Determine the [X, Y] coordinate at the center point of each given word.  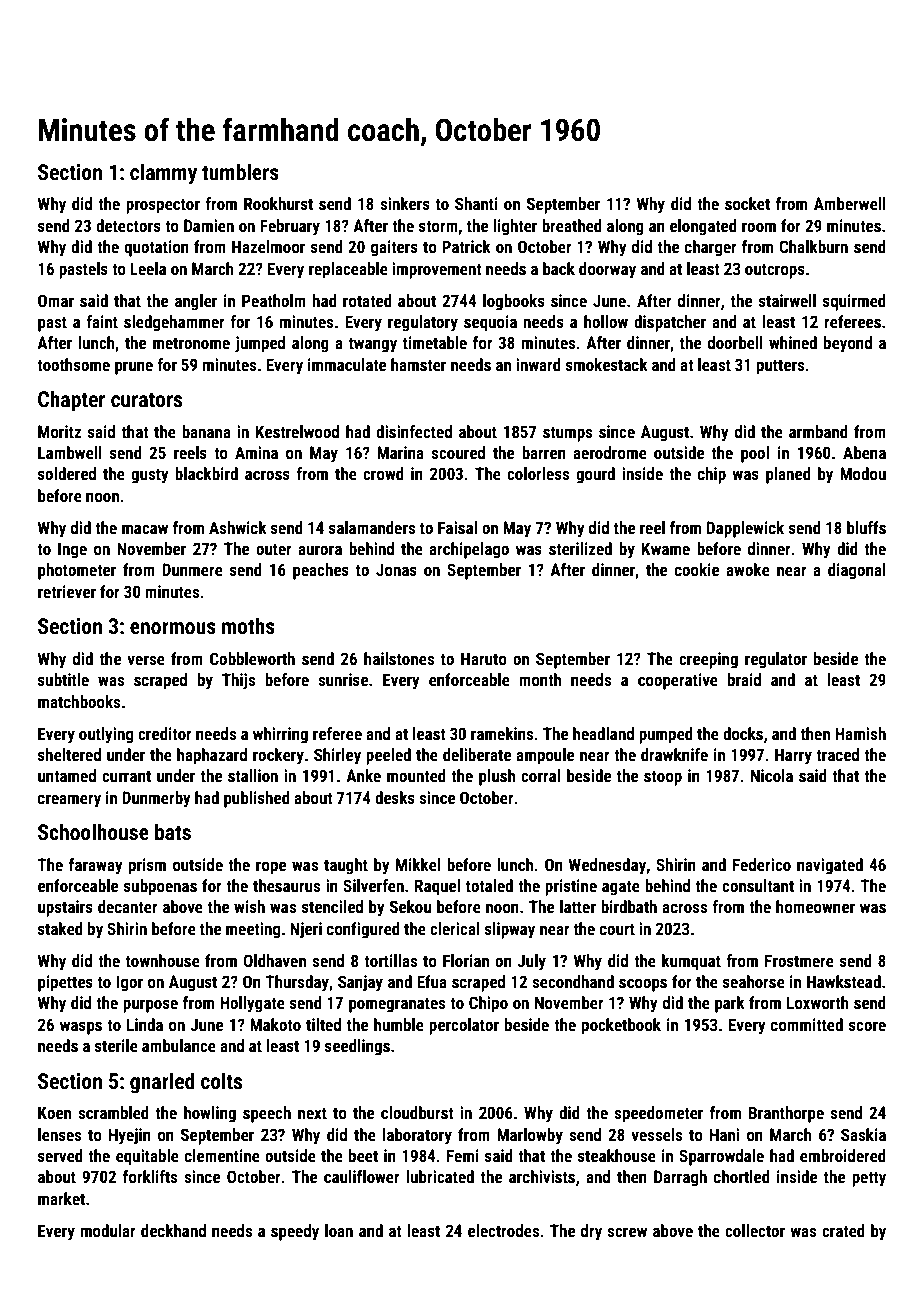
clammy [163, 174]
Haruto [484, 658]
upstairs [65, 908]
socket [747, 203]
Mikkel [418, 864]
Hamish [860, 733]
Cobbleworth [252, 658]
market [61, 1198]
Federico [762, 864]
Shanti [476, 203]
